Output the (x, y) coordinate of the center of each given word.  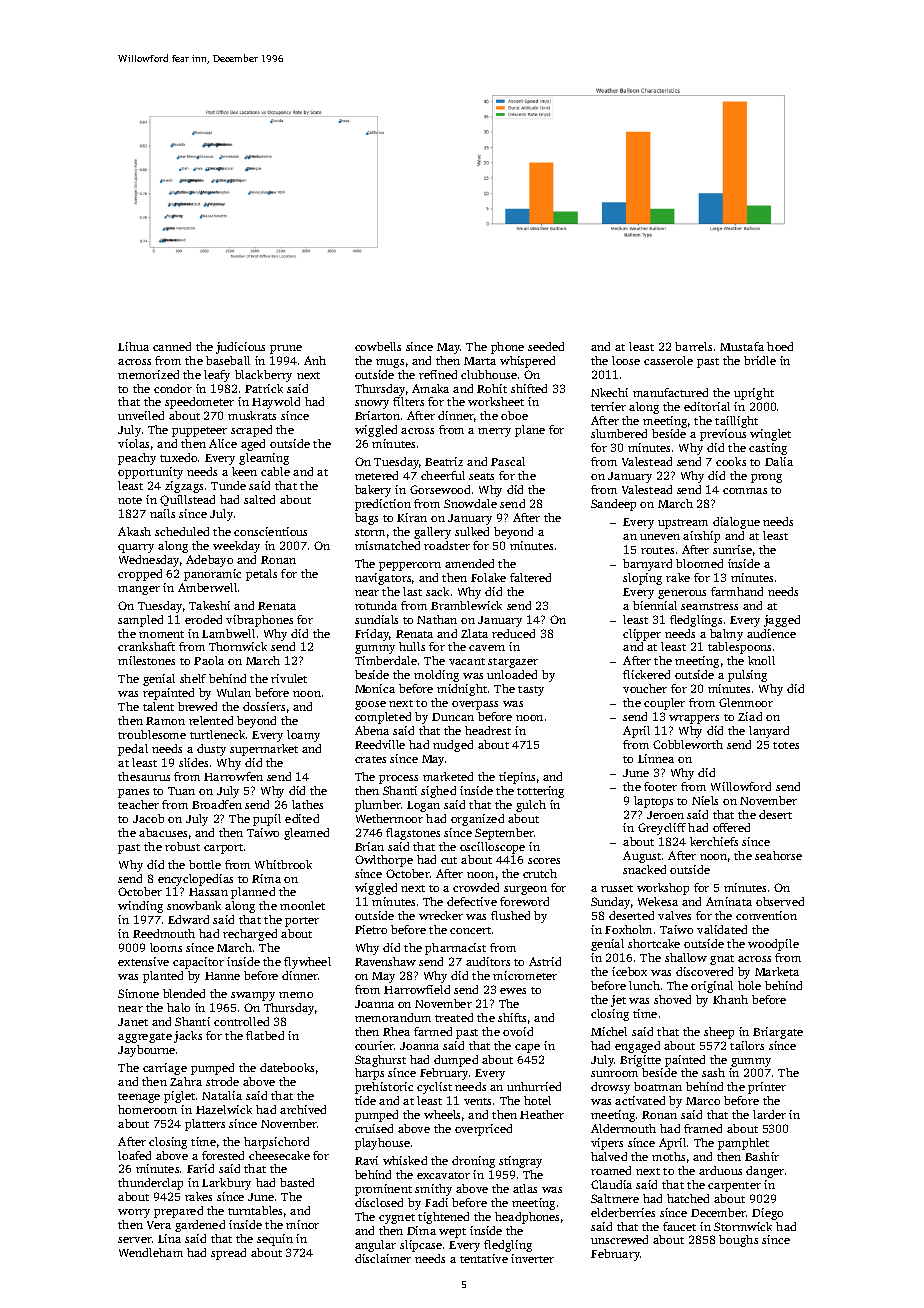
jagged (782, 621)
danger (765, 1172)
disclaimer (383, 1258)
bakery (373, 491)
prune (286, 349)
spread (228, 1254)
